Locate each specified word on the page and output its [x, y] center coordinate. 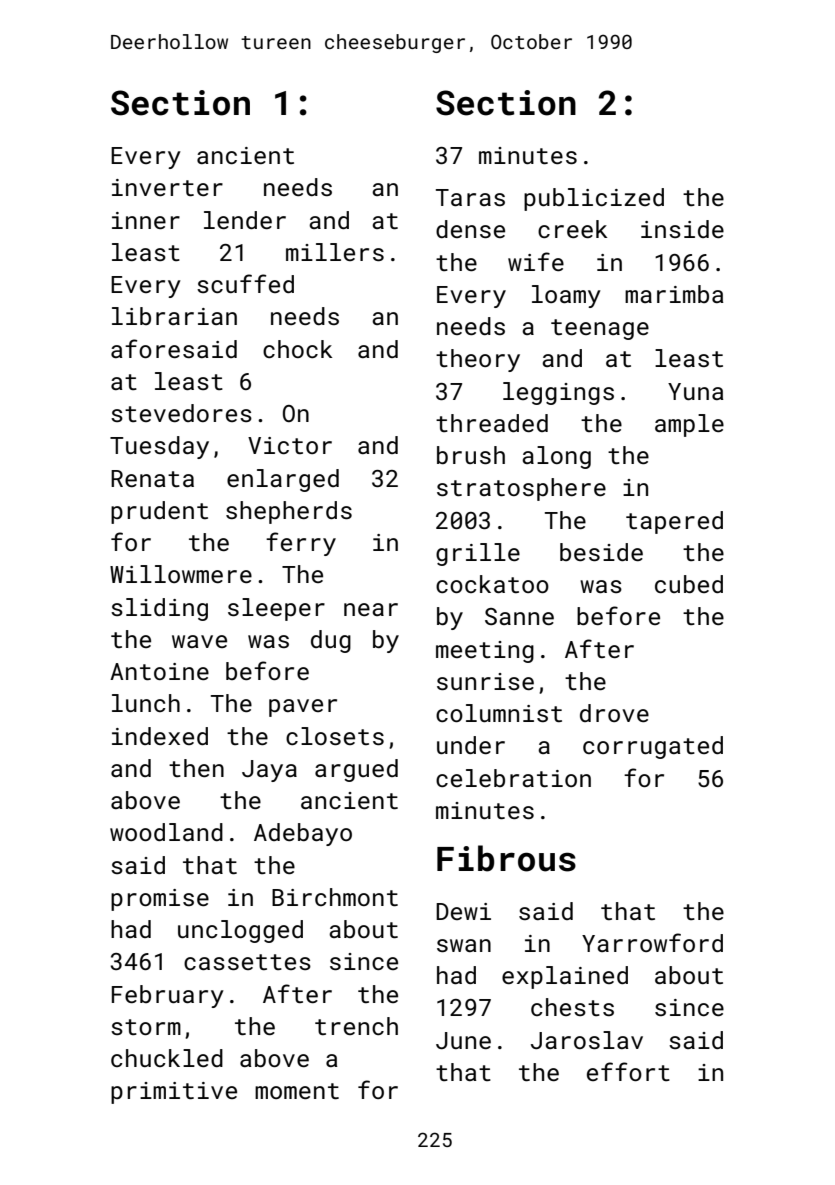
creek [572, 229]
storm [146, 1027]
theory [478, 360]
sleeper [276, 609]
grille [478, 554]
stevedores [181, 413]
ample [689, 425]
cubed [689, 584]
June [463, 1040]
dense [470, 229]
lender [245, 220]
